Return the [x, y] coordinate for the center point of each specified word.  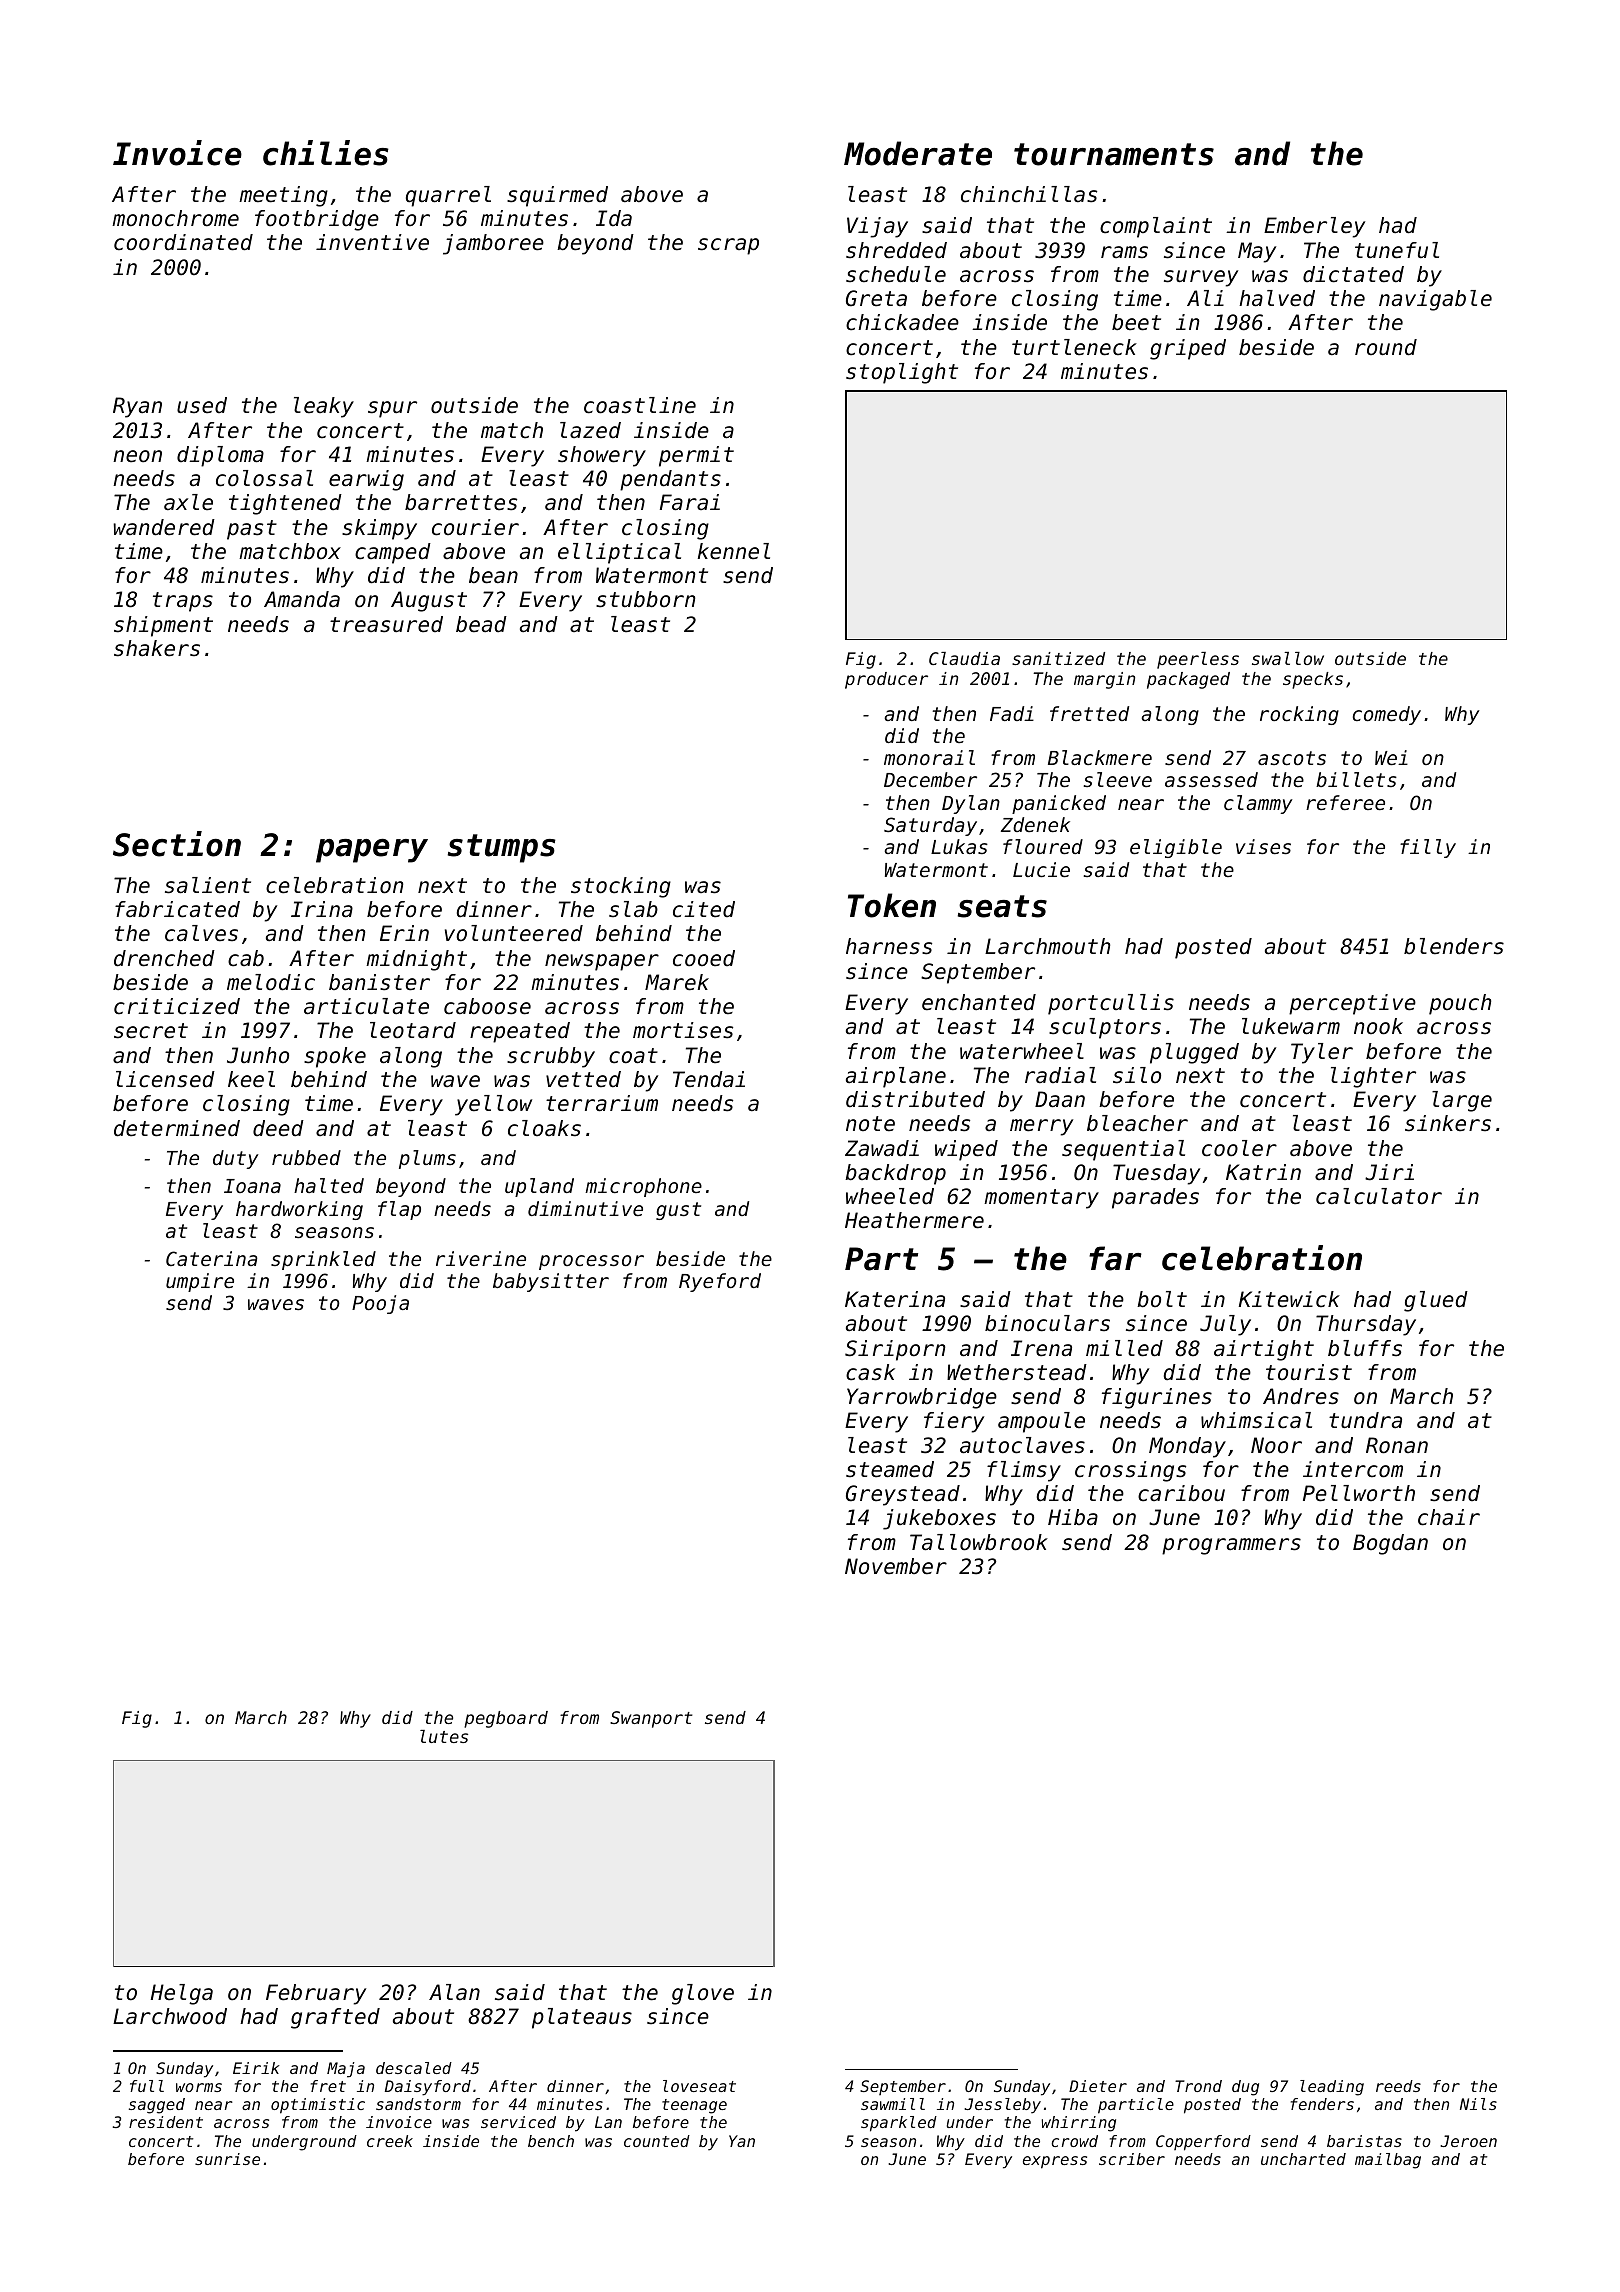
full [147, 2086]
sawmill [893, 2104]
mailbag [1388, 2161]
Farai [690, 502]
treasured [386, 624]
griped [1188, 349]
